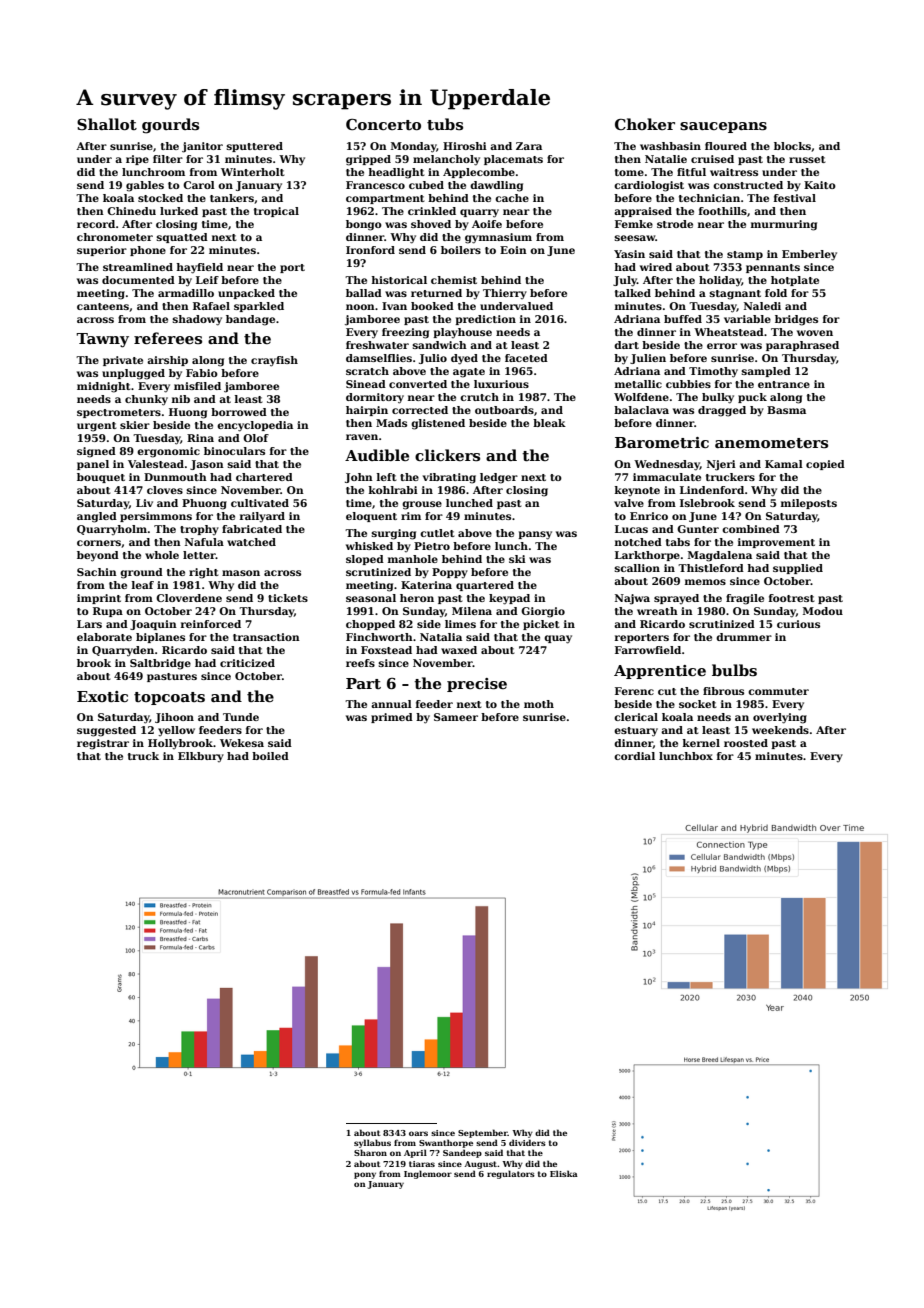 Image resolution: width=924 pixels, height=1308 pixels. I want to click on gourds, so click(170, 126).
